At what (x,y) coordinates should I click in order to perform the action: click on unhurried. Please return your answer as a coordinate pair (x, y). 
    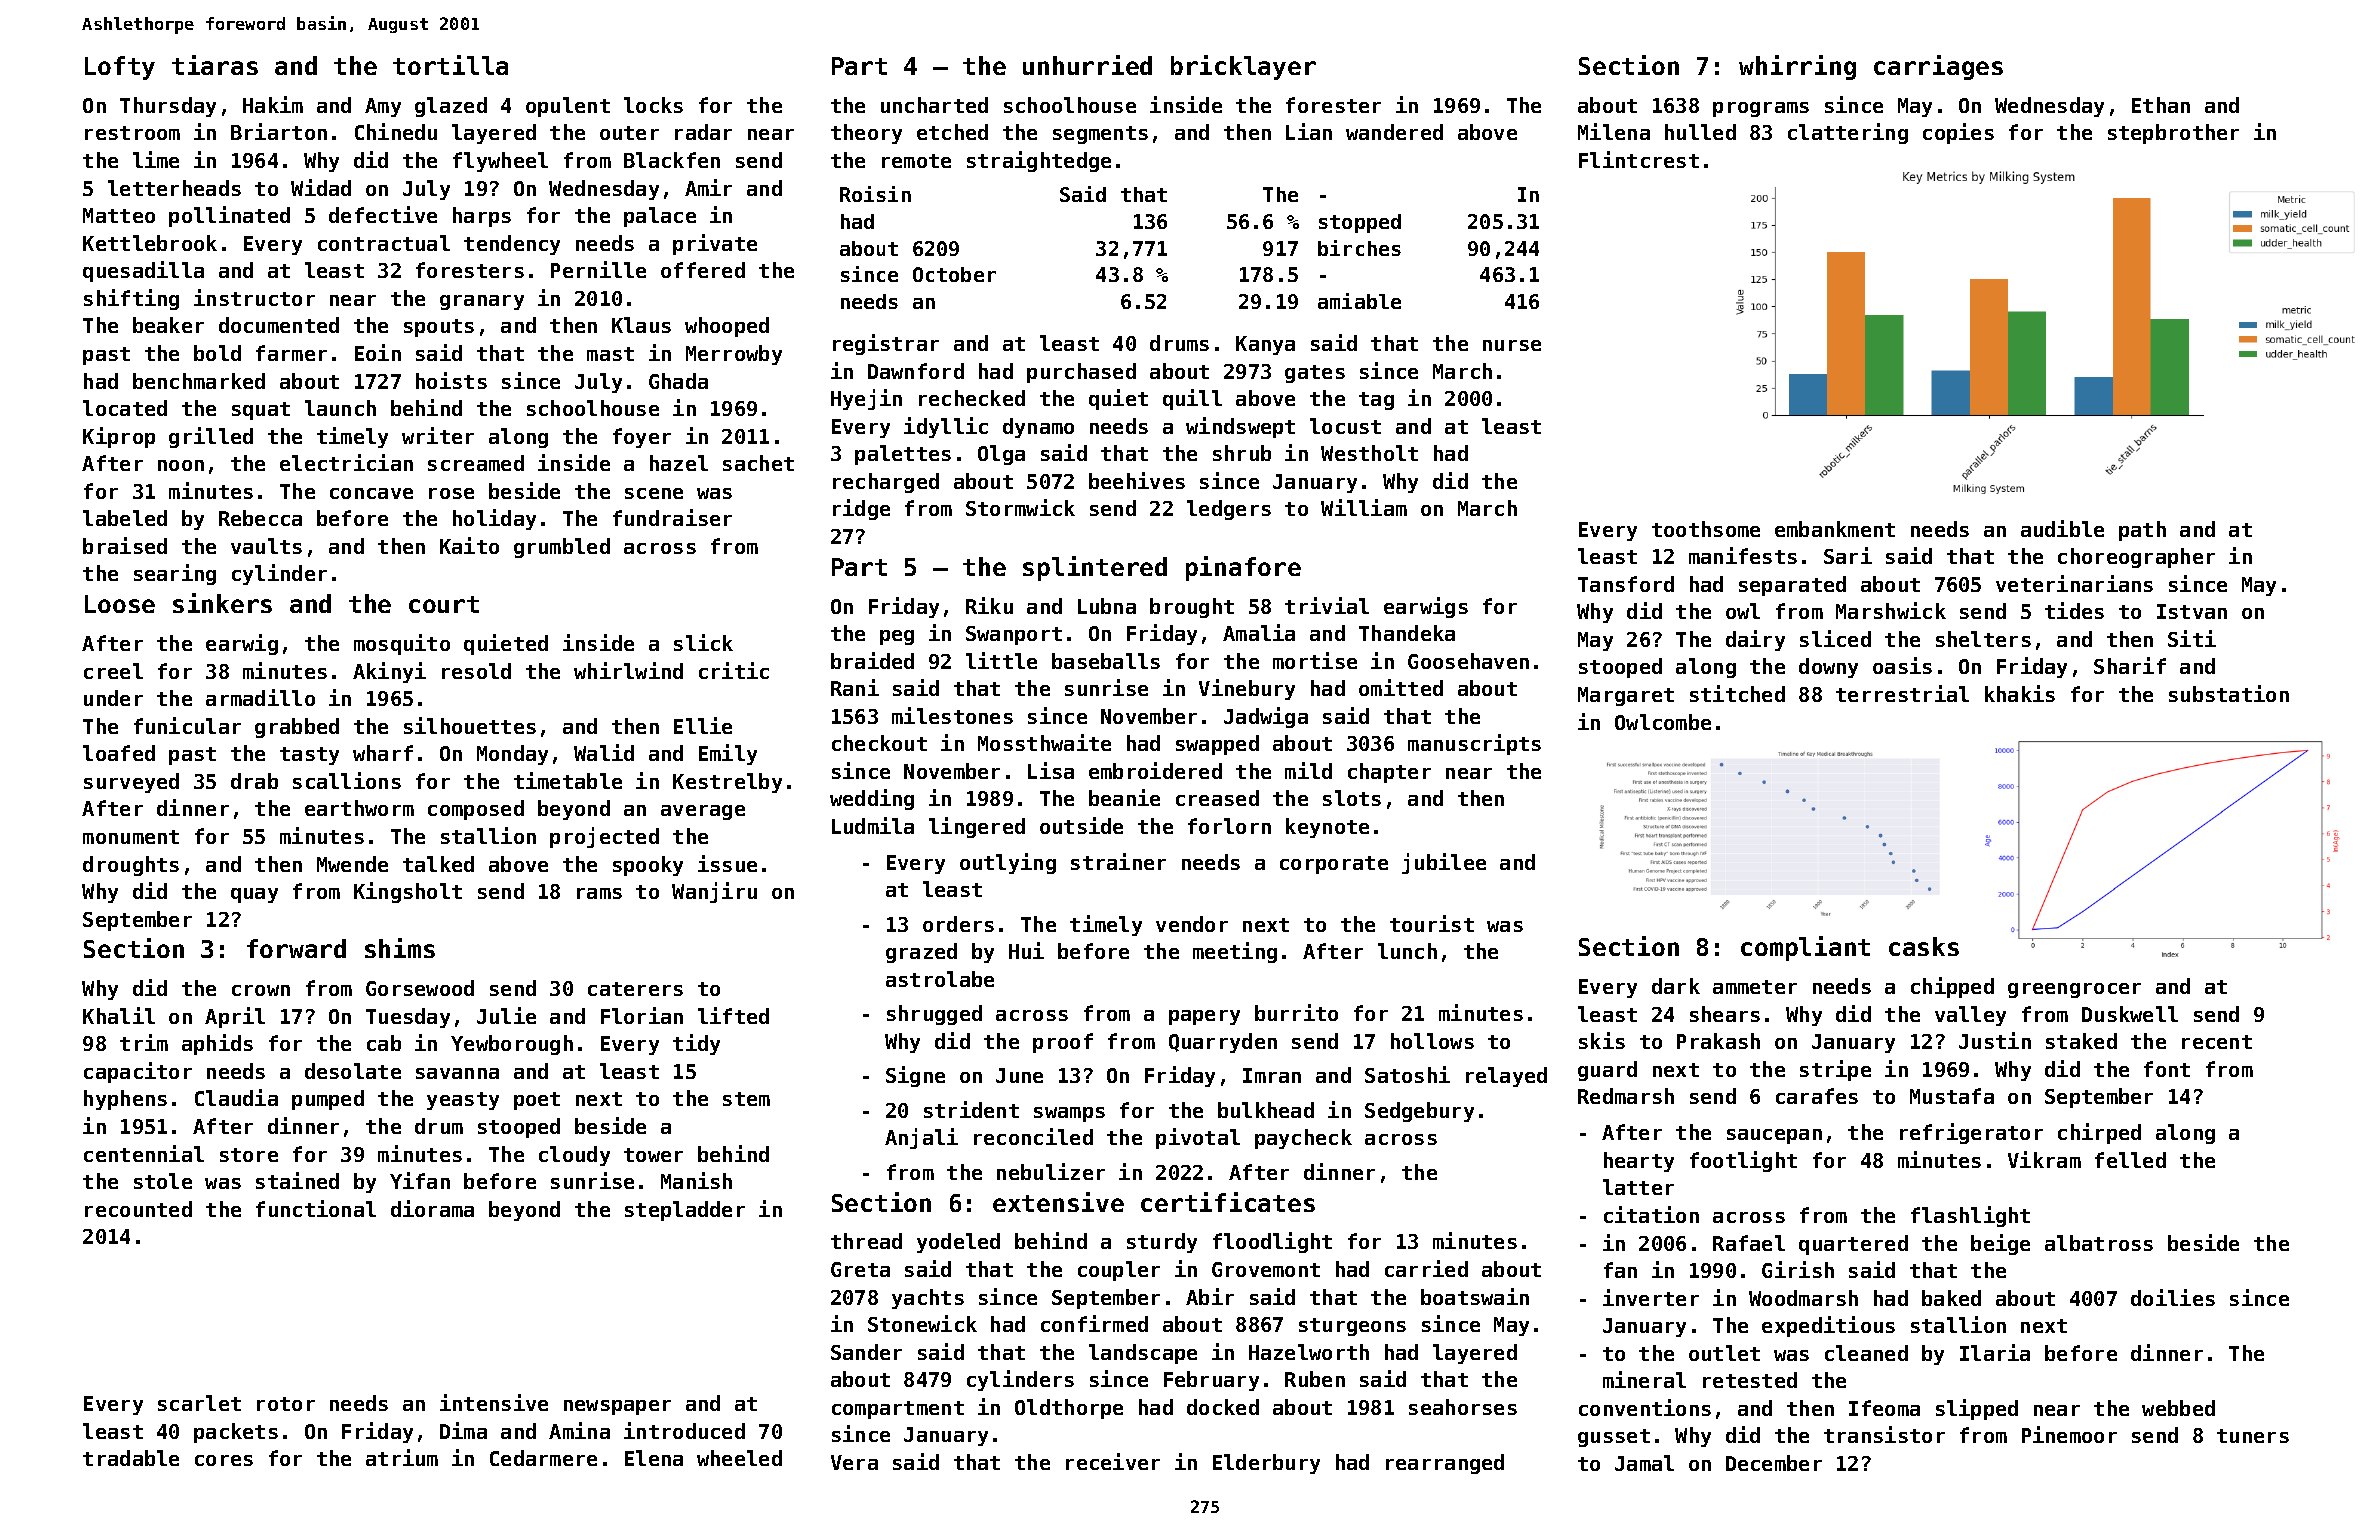
    Looking at the image, I should click on (1087, 65).
